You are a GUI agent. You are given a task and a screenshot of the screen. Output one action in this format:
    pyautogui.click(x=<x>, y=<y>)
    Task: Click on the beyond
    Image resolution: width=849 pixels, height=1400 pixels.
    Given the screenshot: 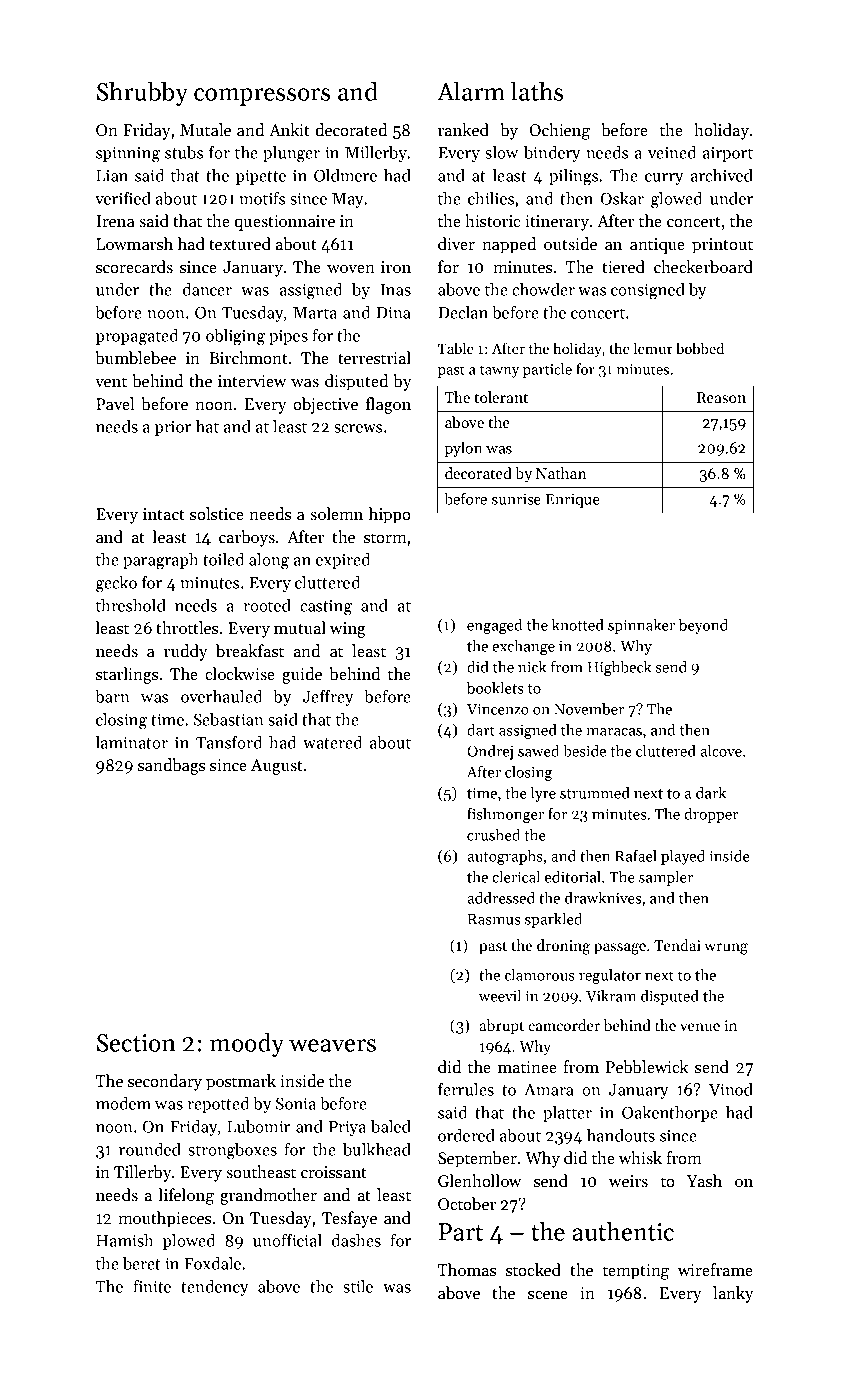 What is the action you would take?
    pyautogui.click(x=703, y=626)
